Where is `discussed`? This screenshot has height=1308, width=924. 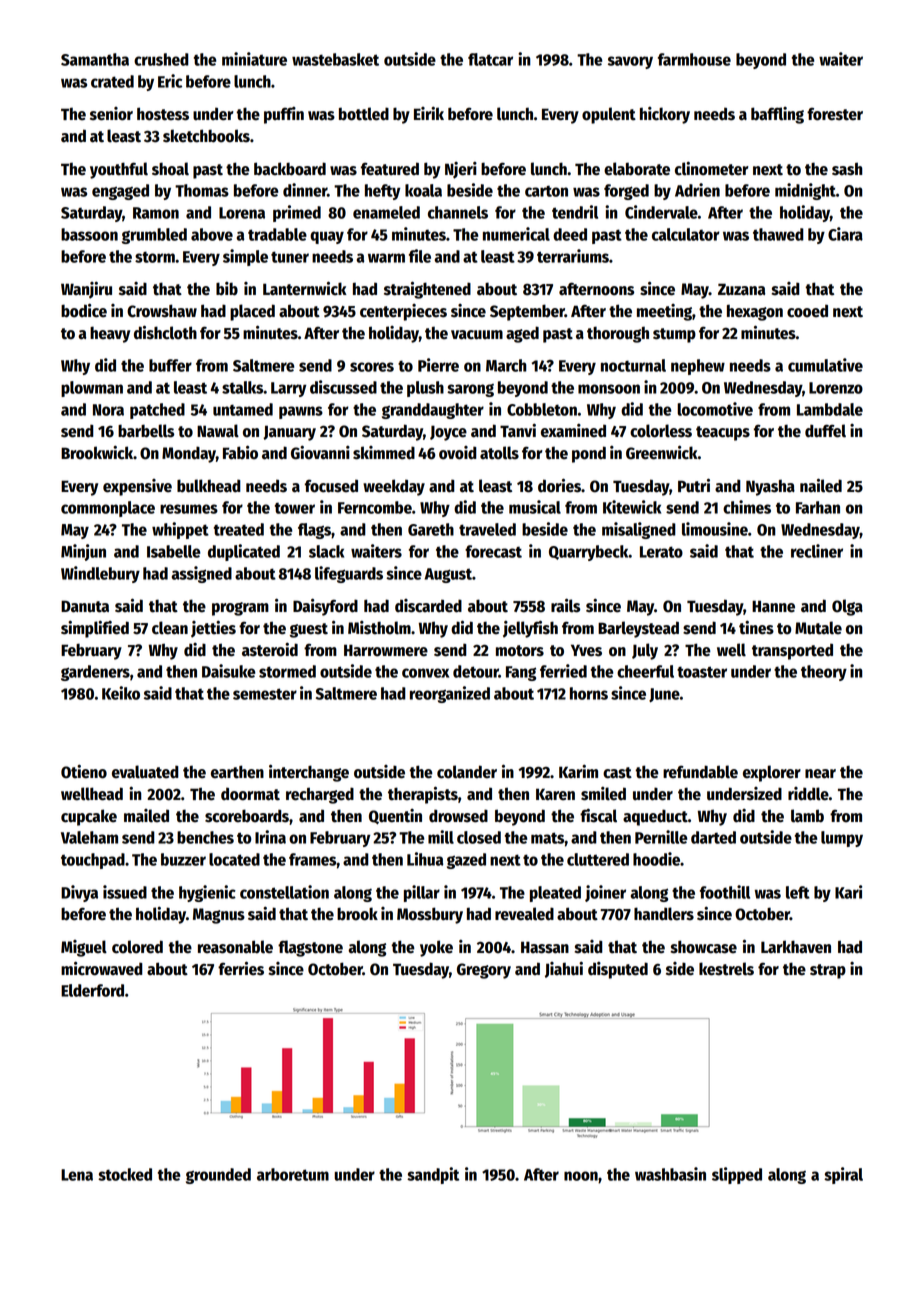
discussed is located at coordinates (343, 387).
